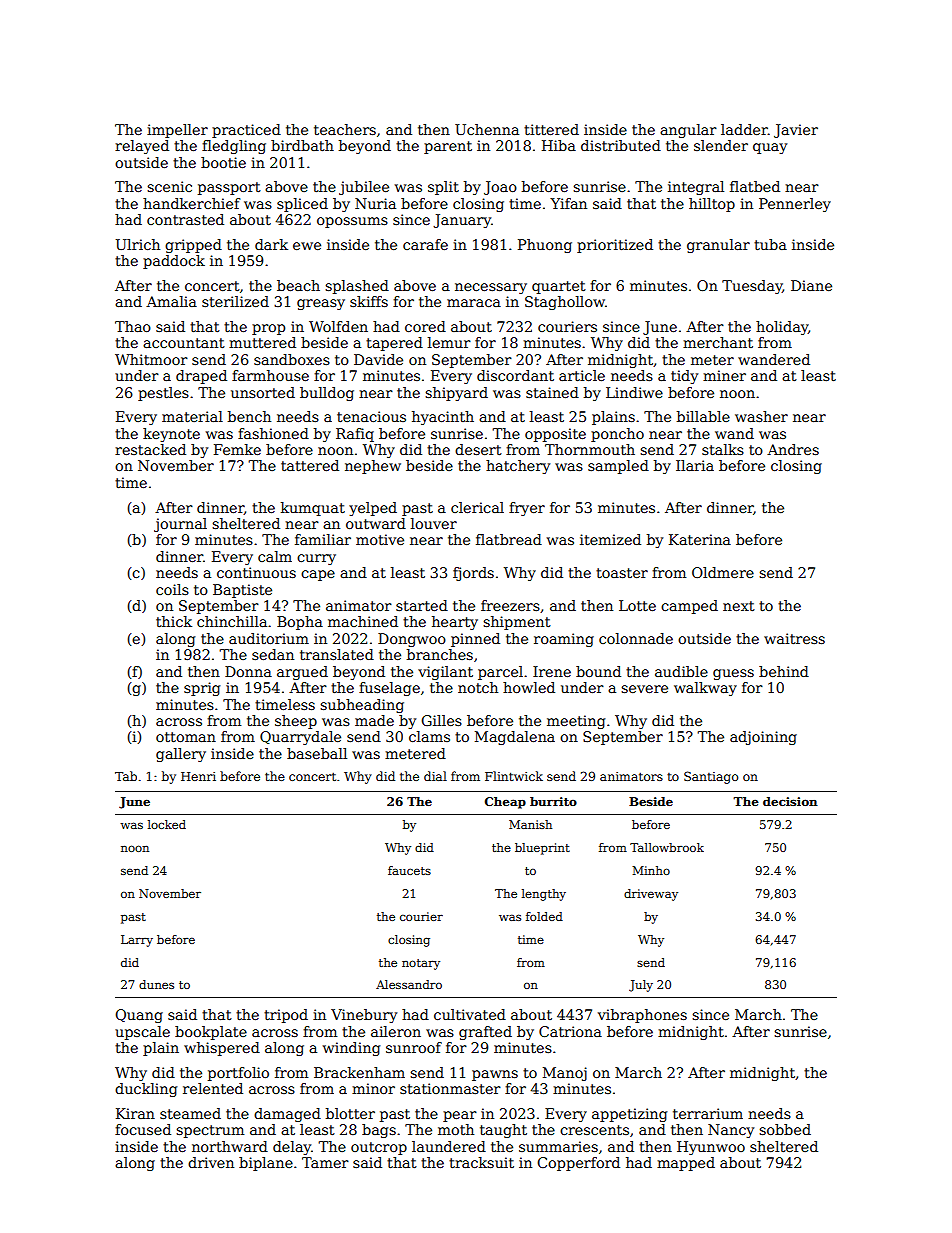 The width and height of the screenshot is (952, 1233). What do you see at coordinates (163, 394) in the screenshot?
I see `pestles` at bounding box center [163, 394].
